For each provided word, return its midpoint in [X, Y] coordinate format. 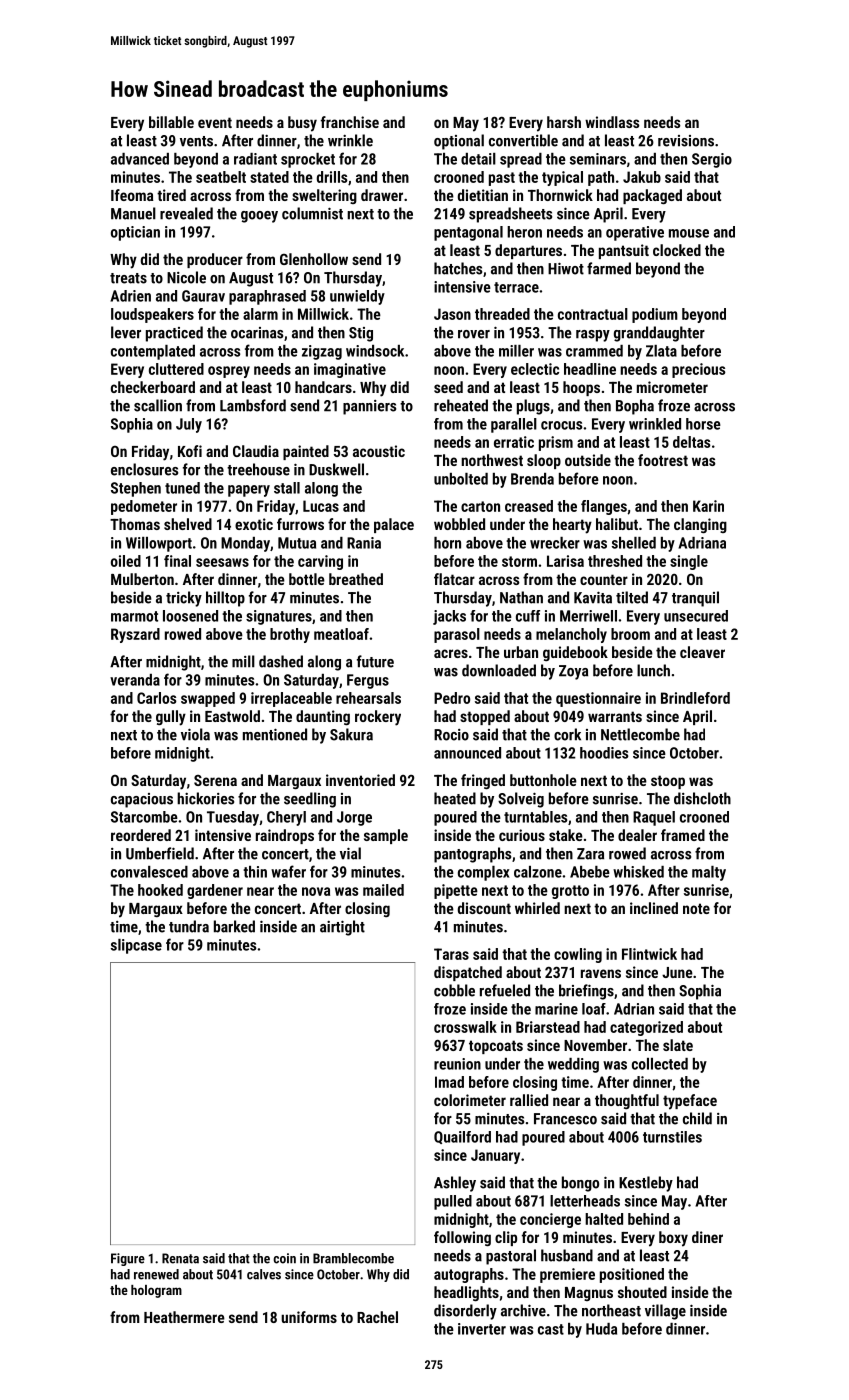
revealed [186, 213]
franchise [350, 122]
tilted [632, 597]
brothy [290, 635]
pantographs [472, 855]
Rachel [377, 1317]
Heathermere [184, 1317]
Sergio [712, 160]
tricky [184, 599]
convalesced [149, 872]
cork [567, 734]
